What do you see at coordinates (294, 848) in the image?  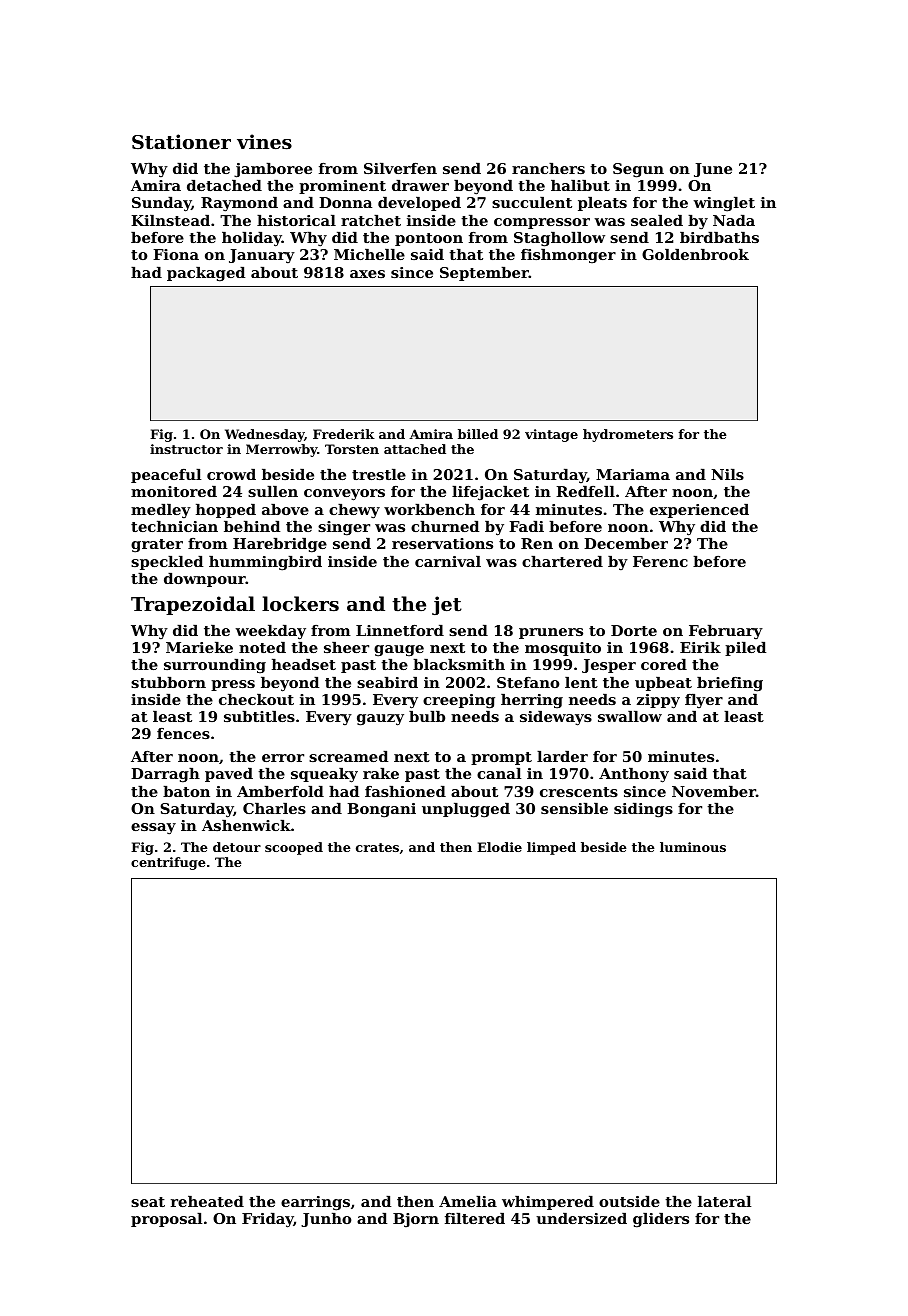 I see `scooped` at bounding box center [294, 848].
